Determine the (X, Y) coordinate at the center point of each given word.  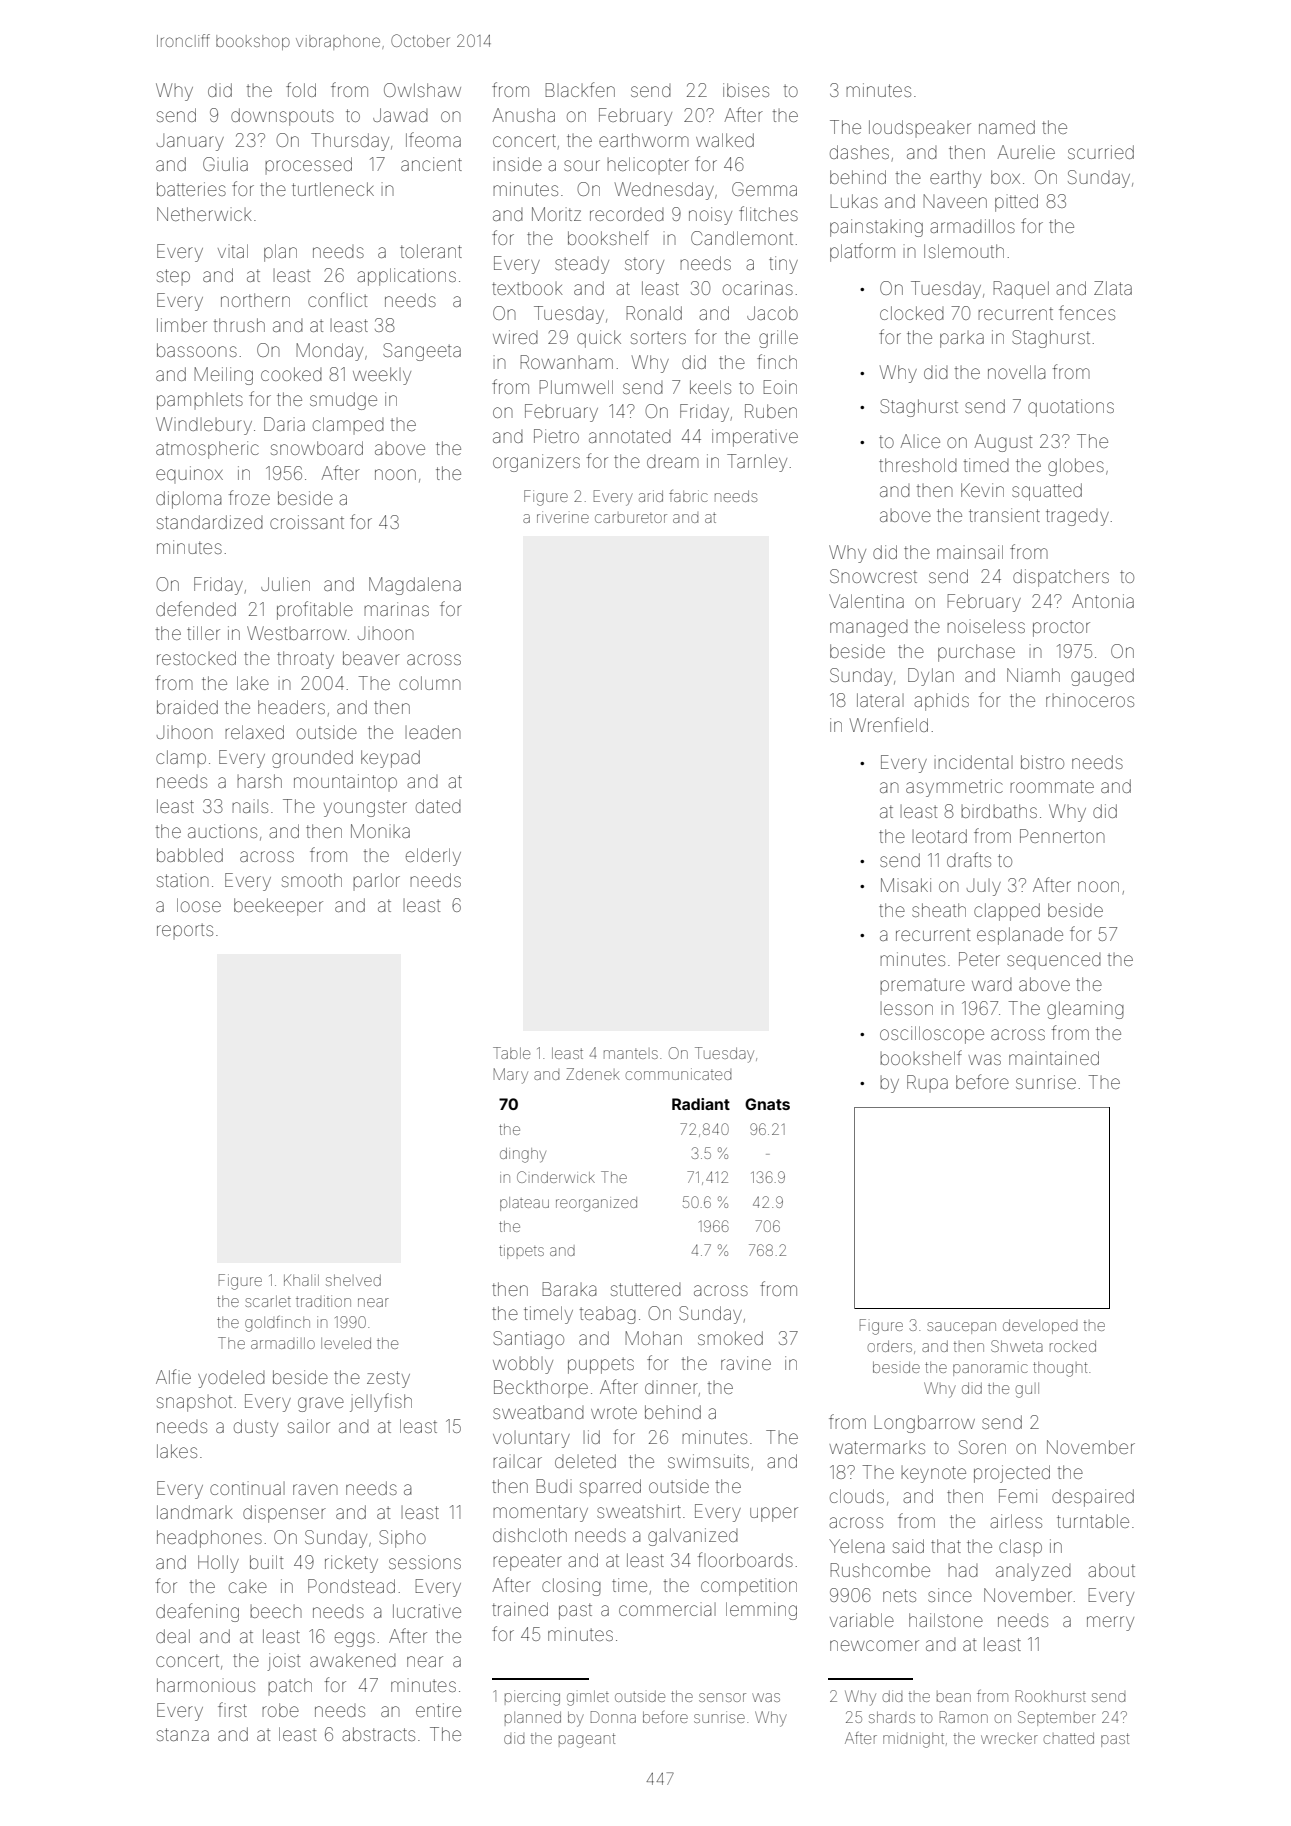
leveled (346, 1343)
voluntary (531, 1439)
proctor (1061, 628)
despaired (1093, 1498)
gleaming (1085, 1010)
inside (518, 164)
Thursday (350, 142)
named (1007, 127)
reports (185, 931)
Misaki (906, 885)
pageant (587, 1740)
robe (280, 1710)
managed (869, 629)
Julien (285, 584)
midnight (913, 1740)
